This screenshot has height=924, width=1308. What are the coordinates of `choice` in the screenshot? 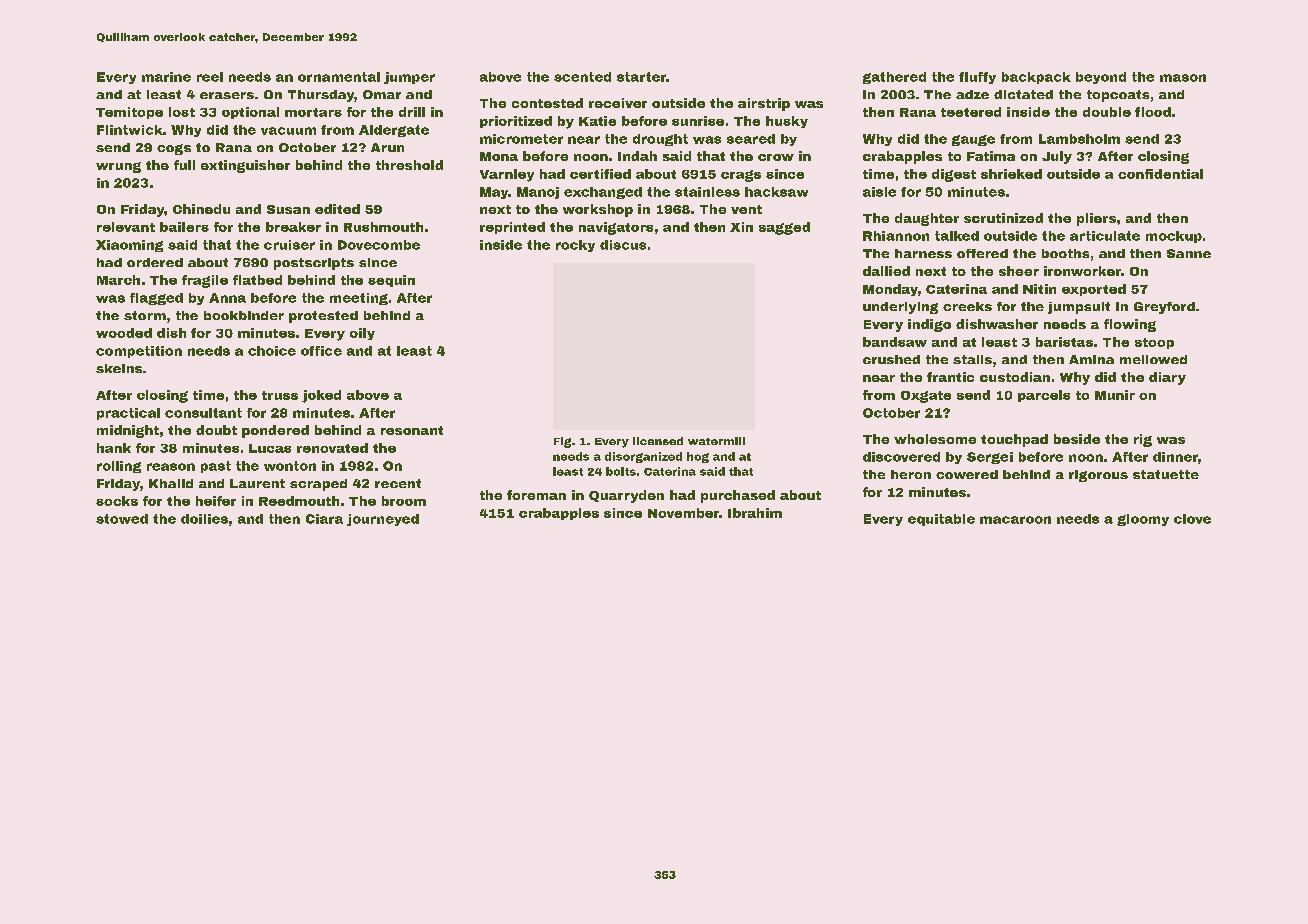 It's located at (272, 351).
